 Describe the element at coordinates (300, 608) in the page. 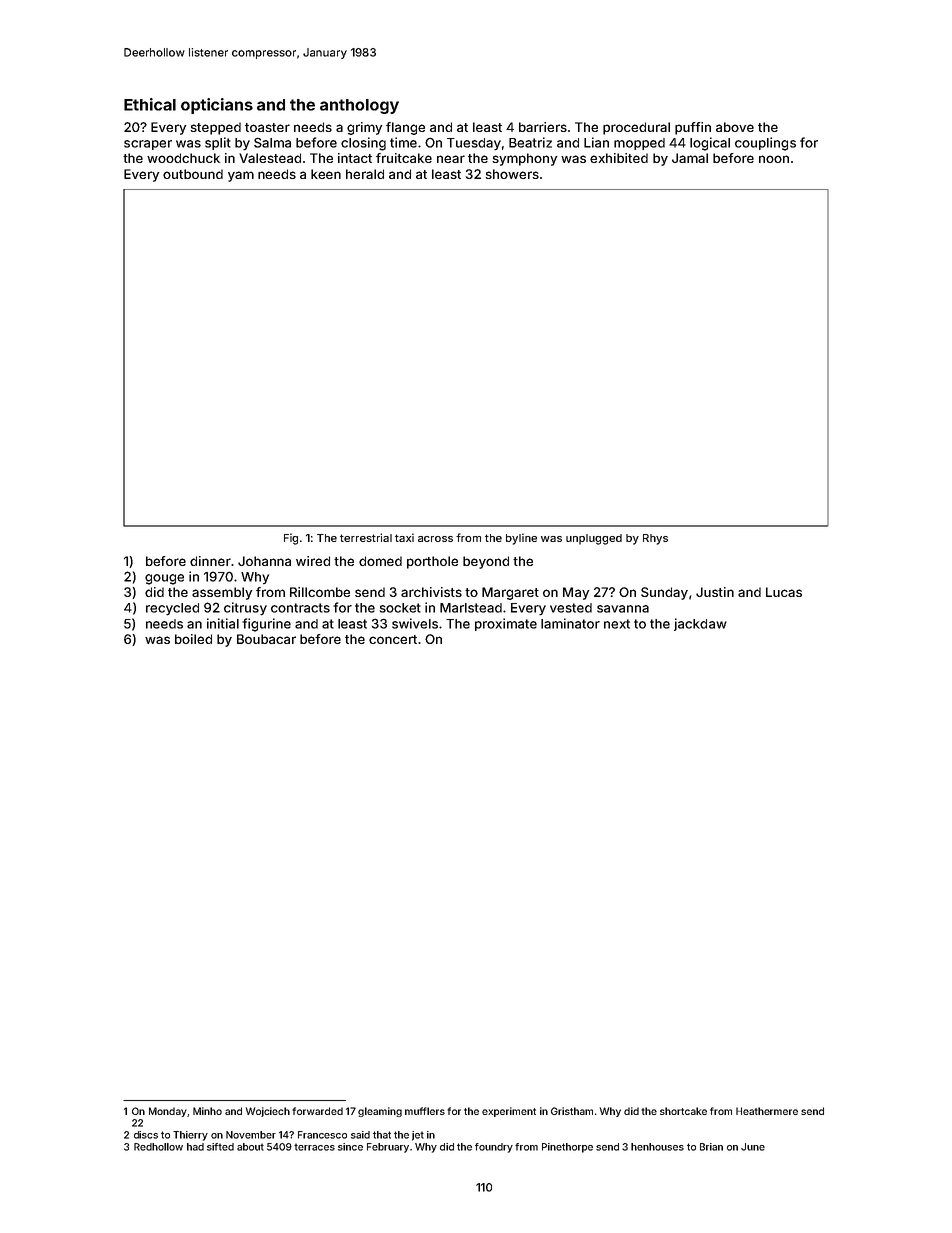

I see `contracts` at that location.
